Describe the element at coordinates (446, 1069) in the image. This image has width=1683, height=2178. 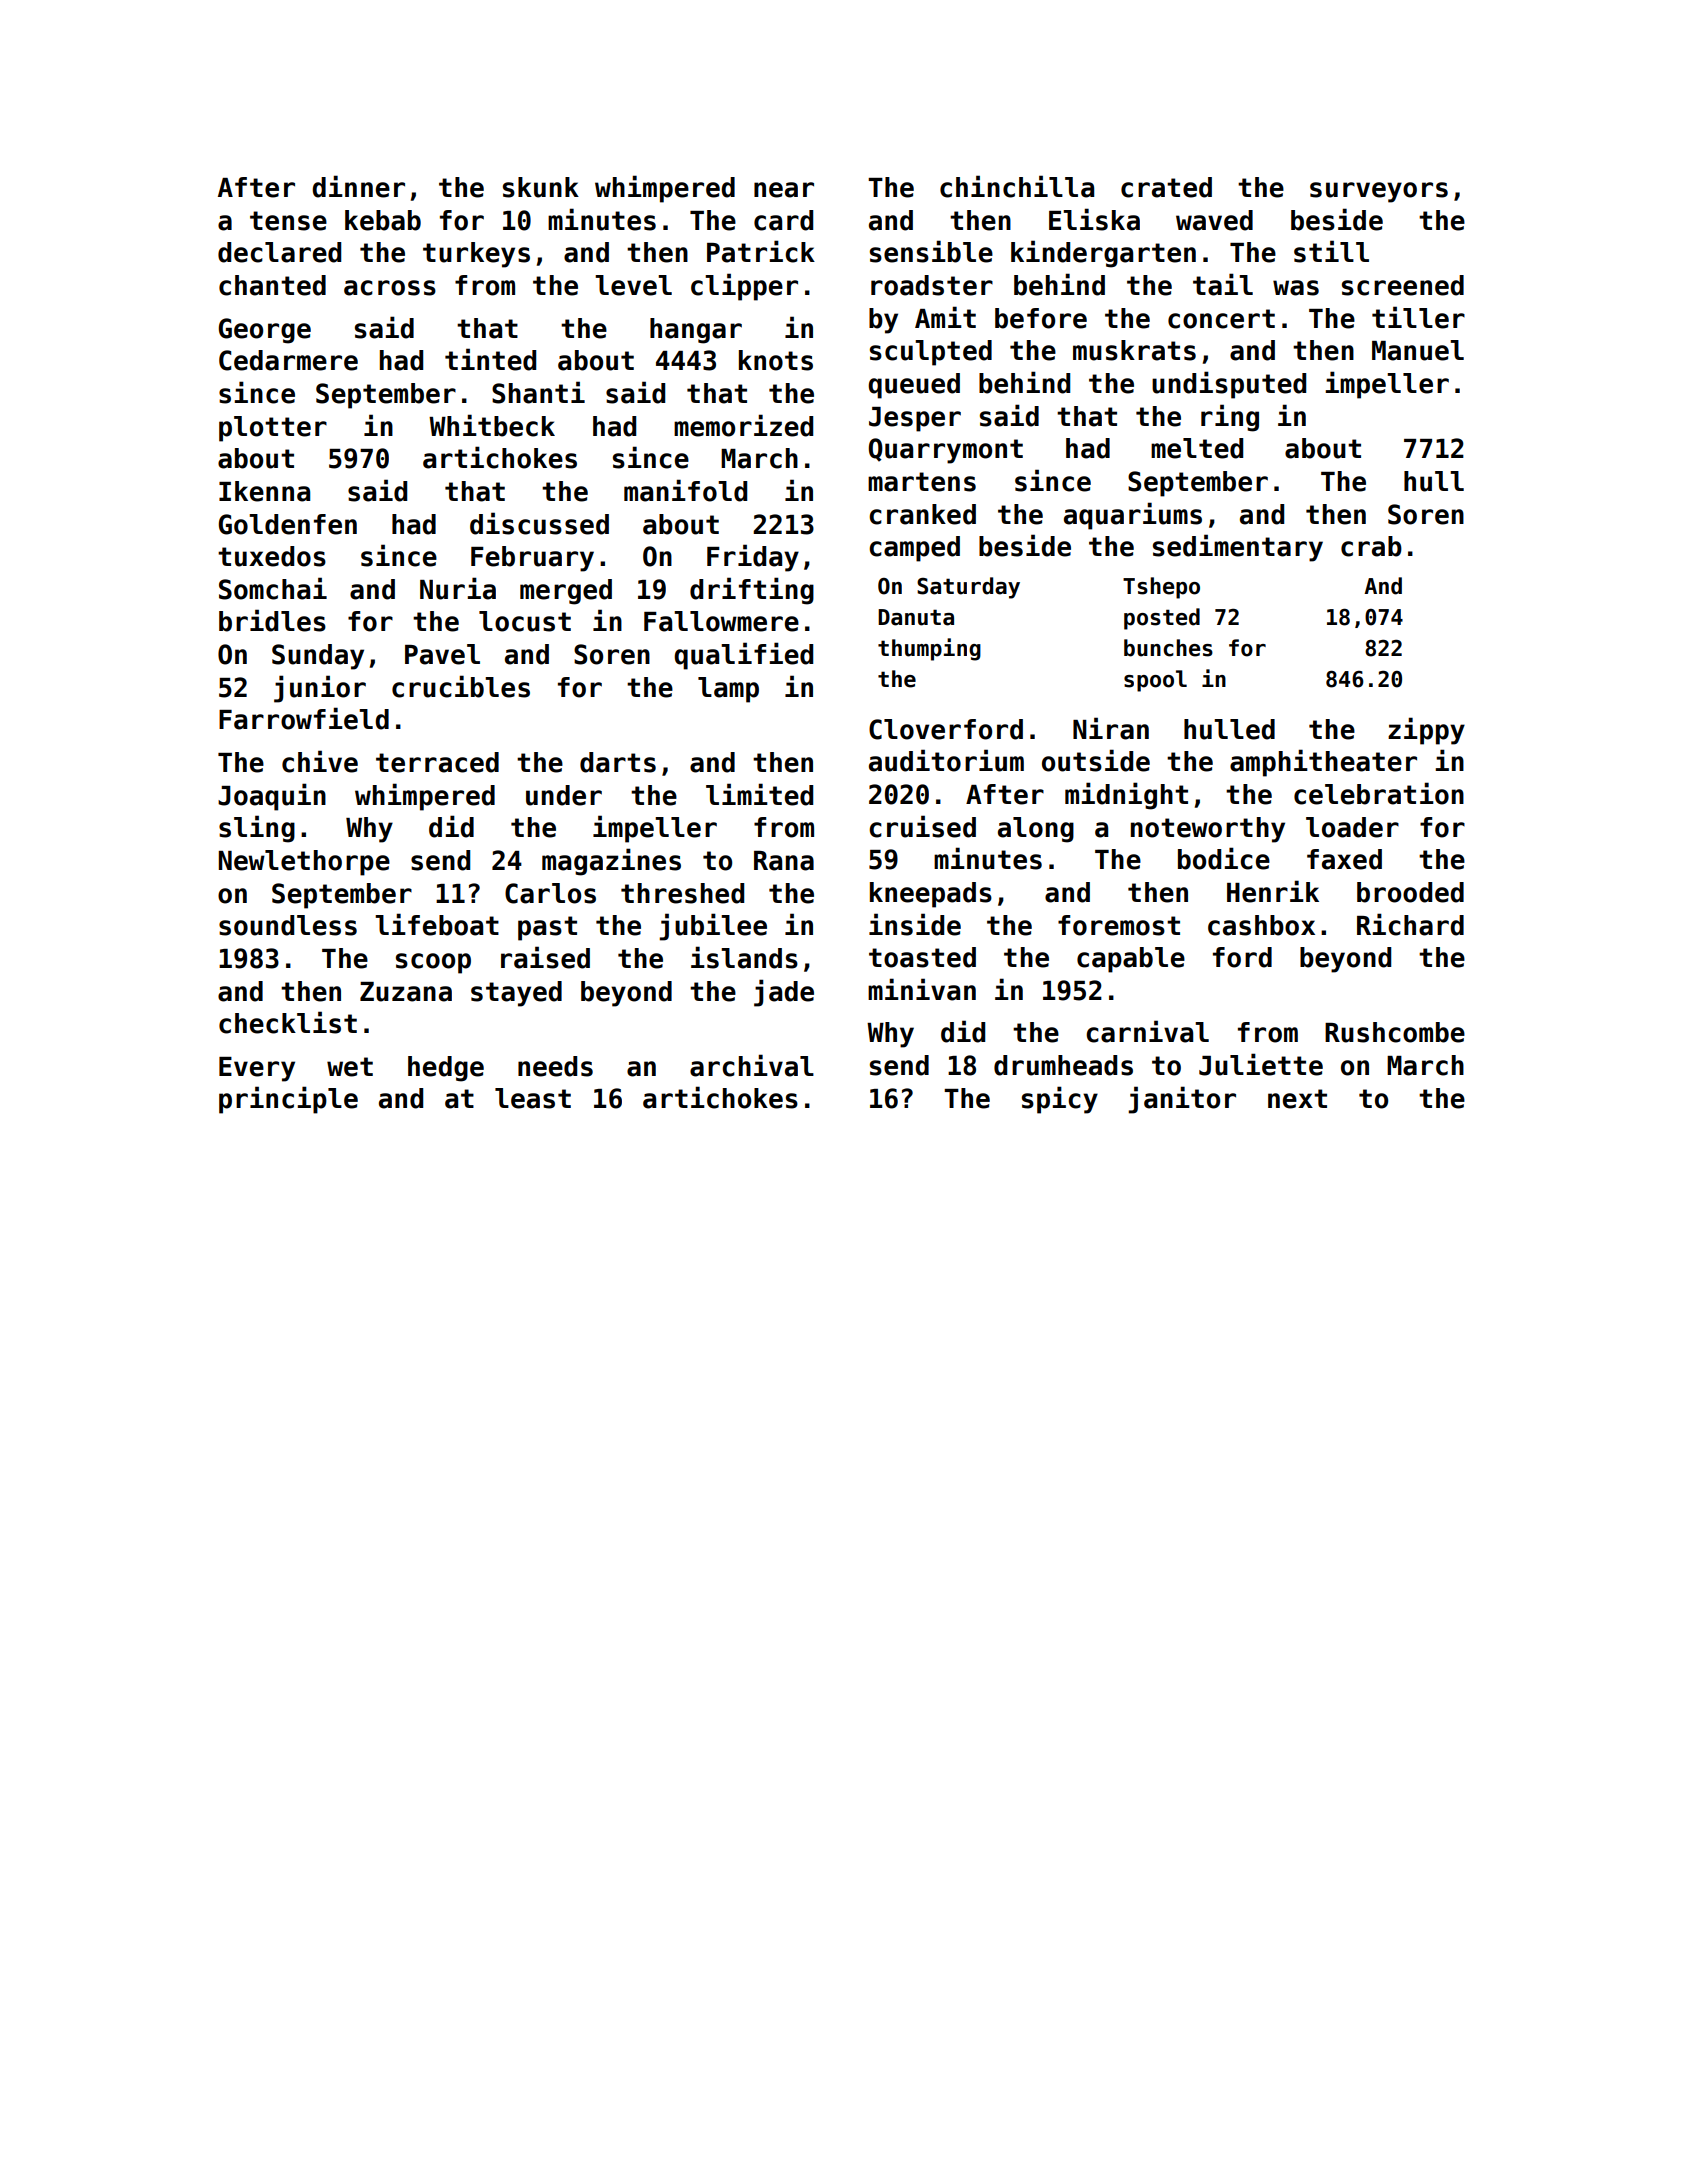
I see `hedge` at that location.
